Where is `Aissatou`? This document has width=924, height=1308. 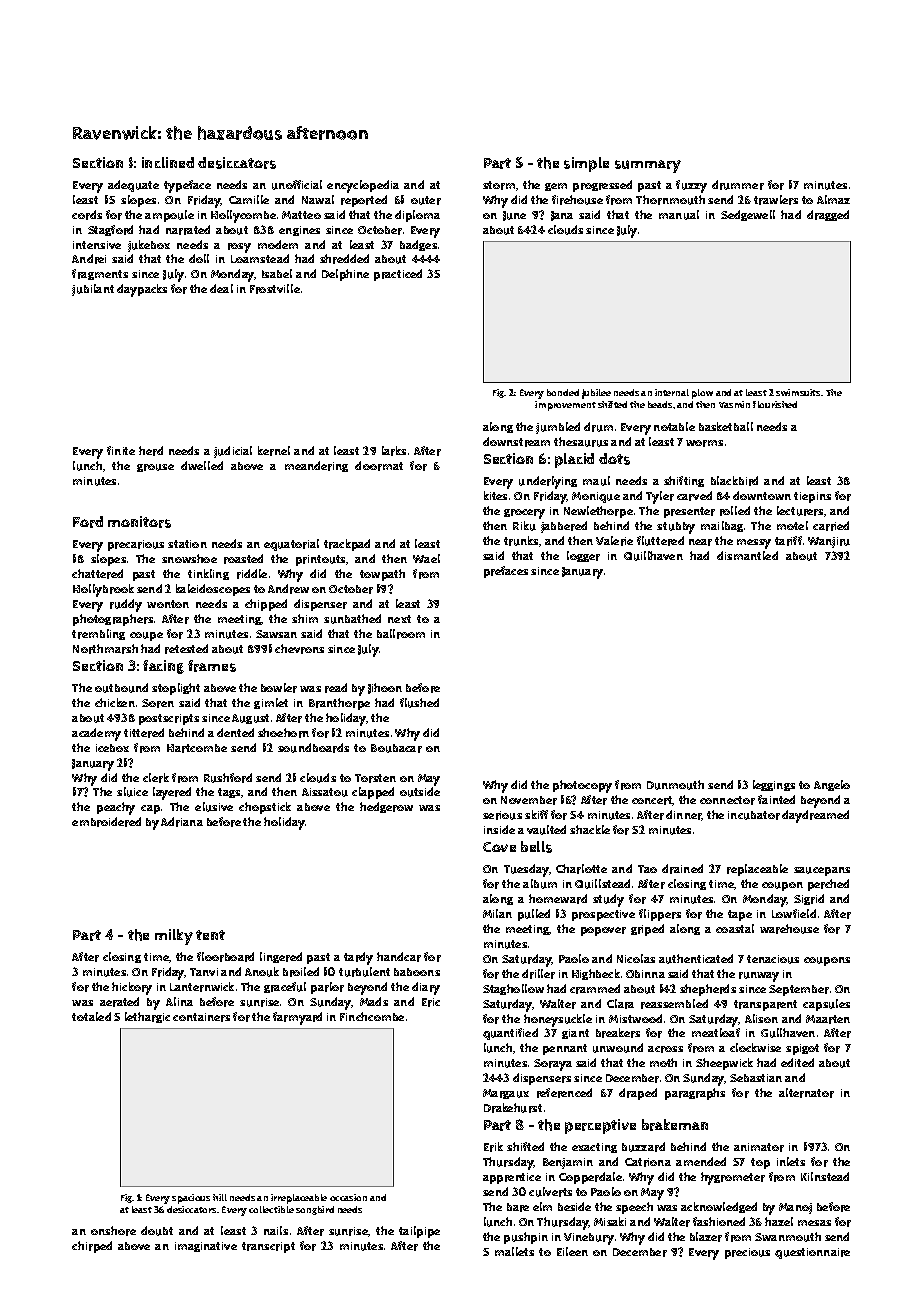
Aissatou is located at coordinates (325, 792).
